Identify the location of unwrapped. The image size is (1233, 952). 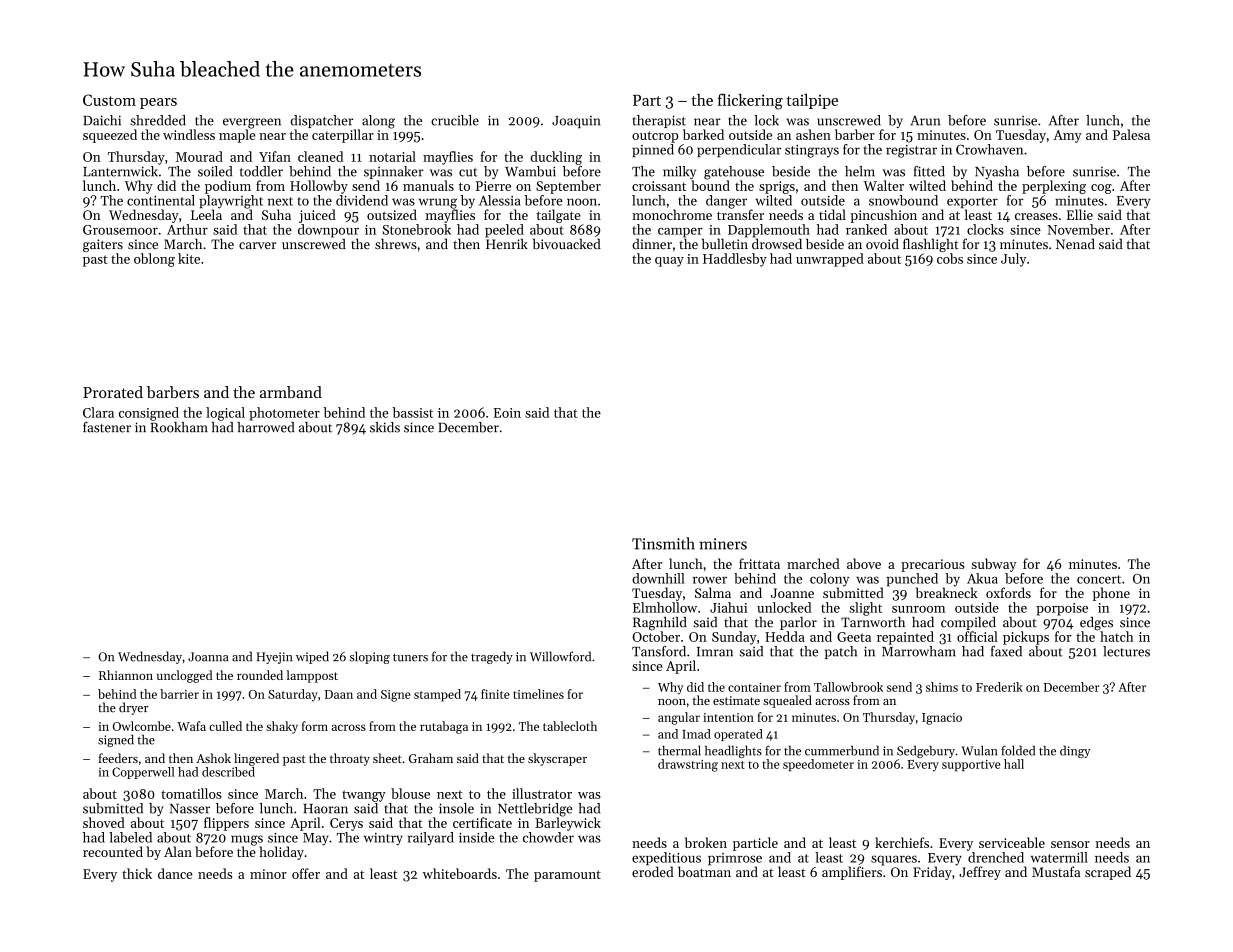
(830, 260).
